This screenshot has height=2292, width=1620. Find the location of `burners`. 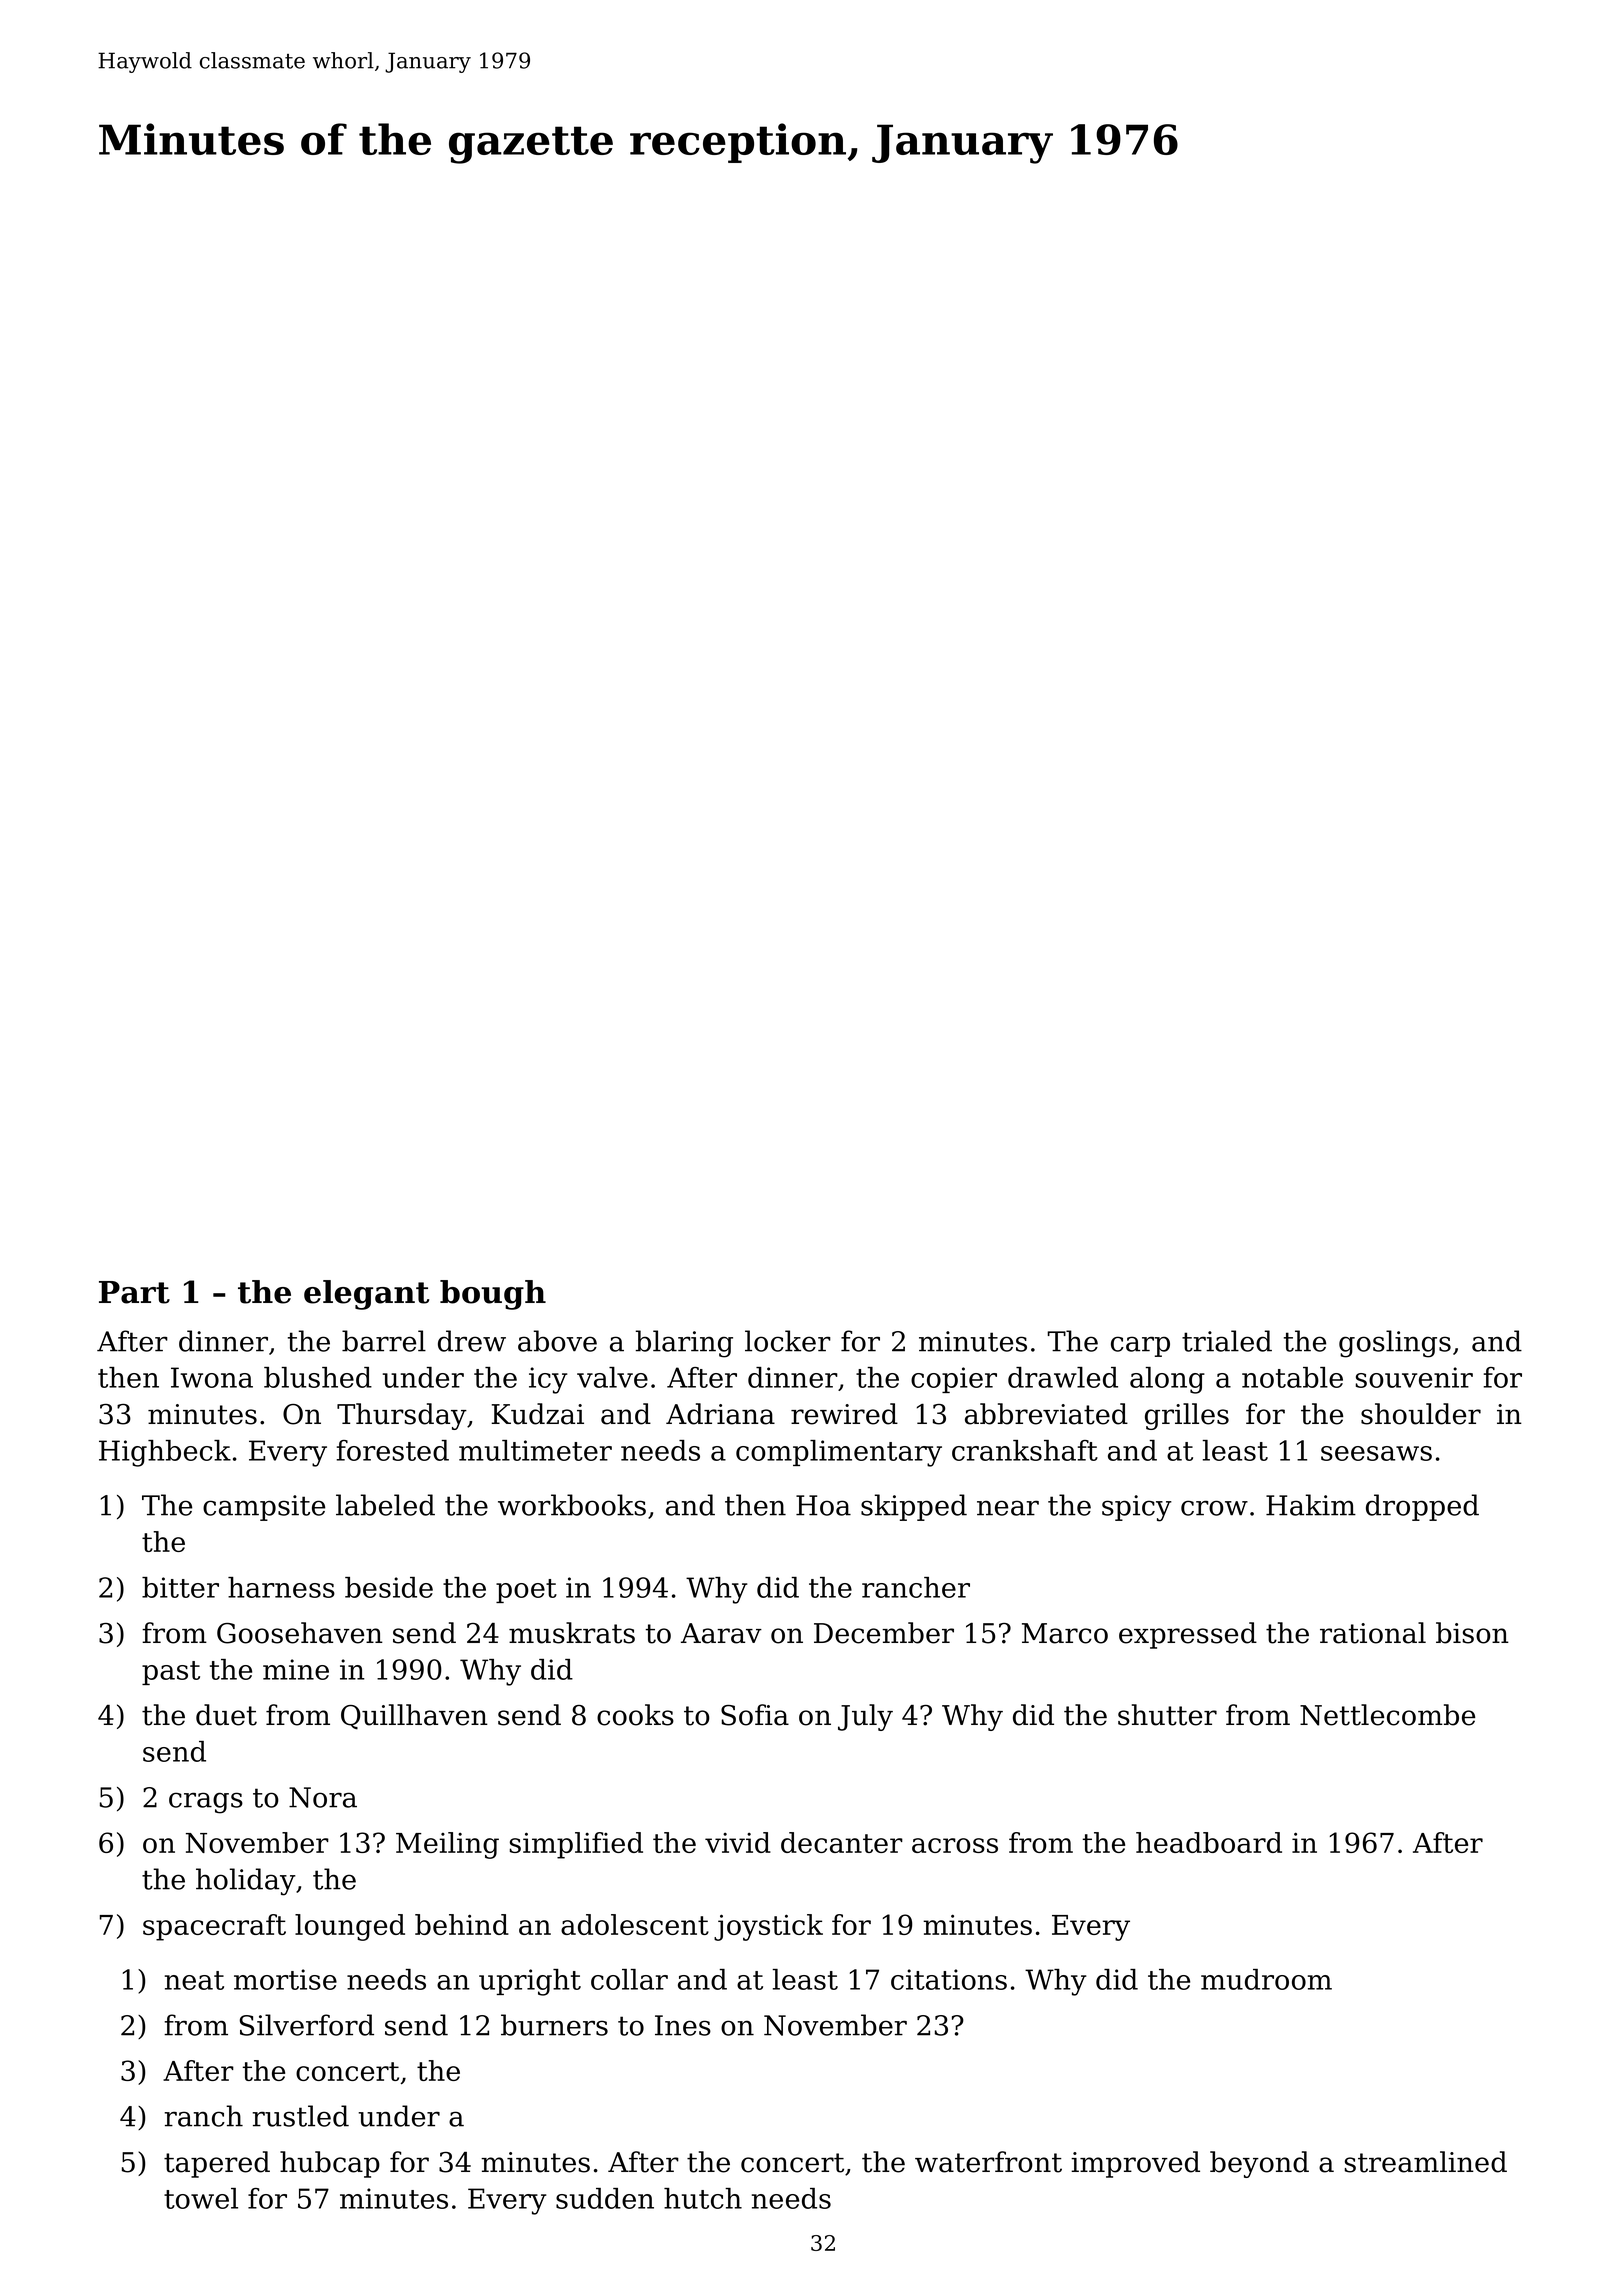

burners is located at coordinates (554, 2025).
